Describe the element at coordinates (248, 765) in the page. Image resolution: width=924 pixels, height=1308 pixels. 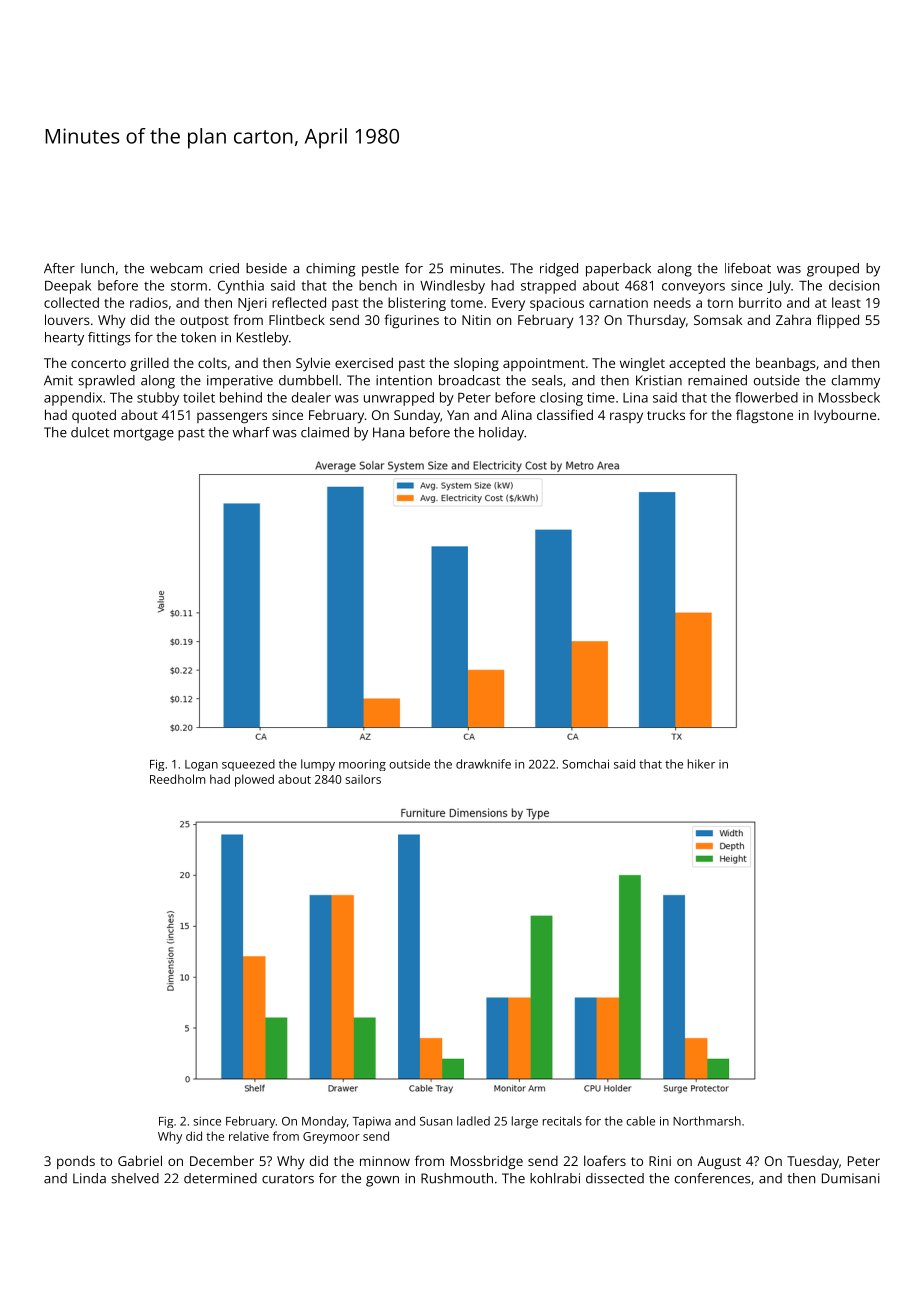
I see `squeezed` at that location.
